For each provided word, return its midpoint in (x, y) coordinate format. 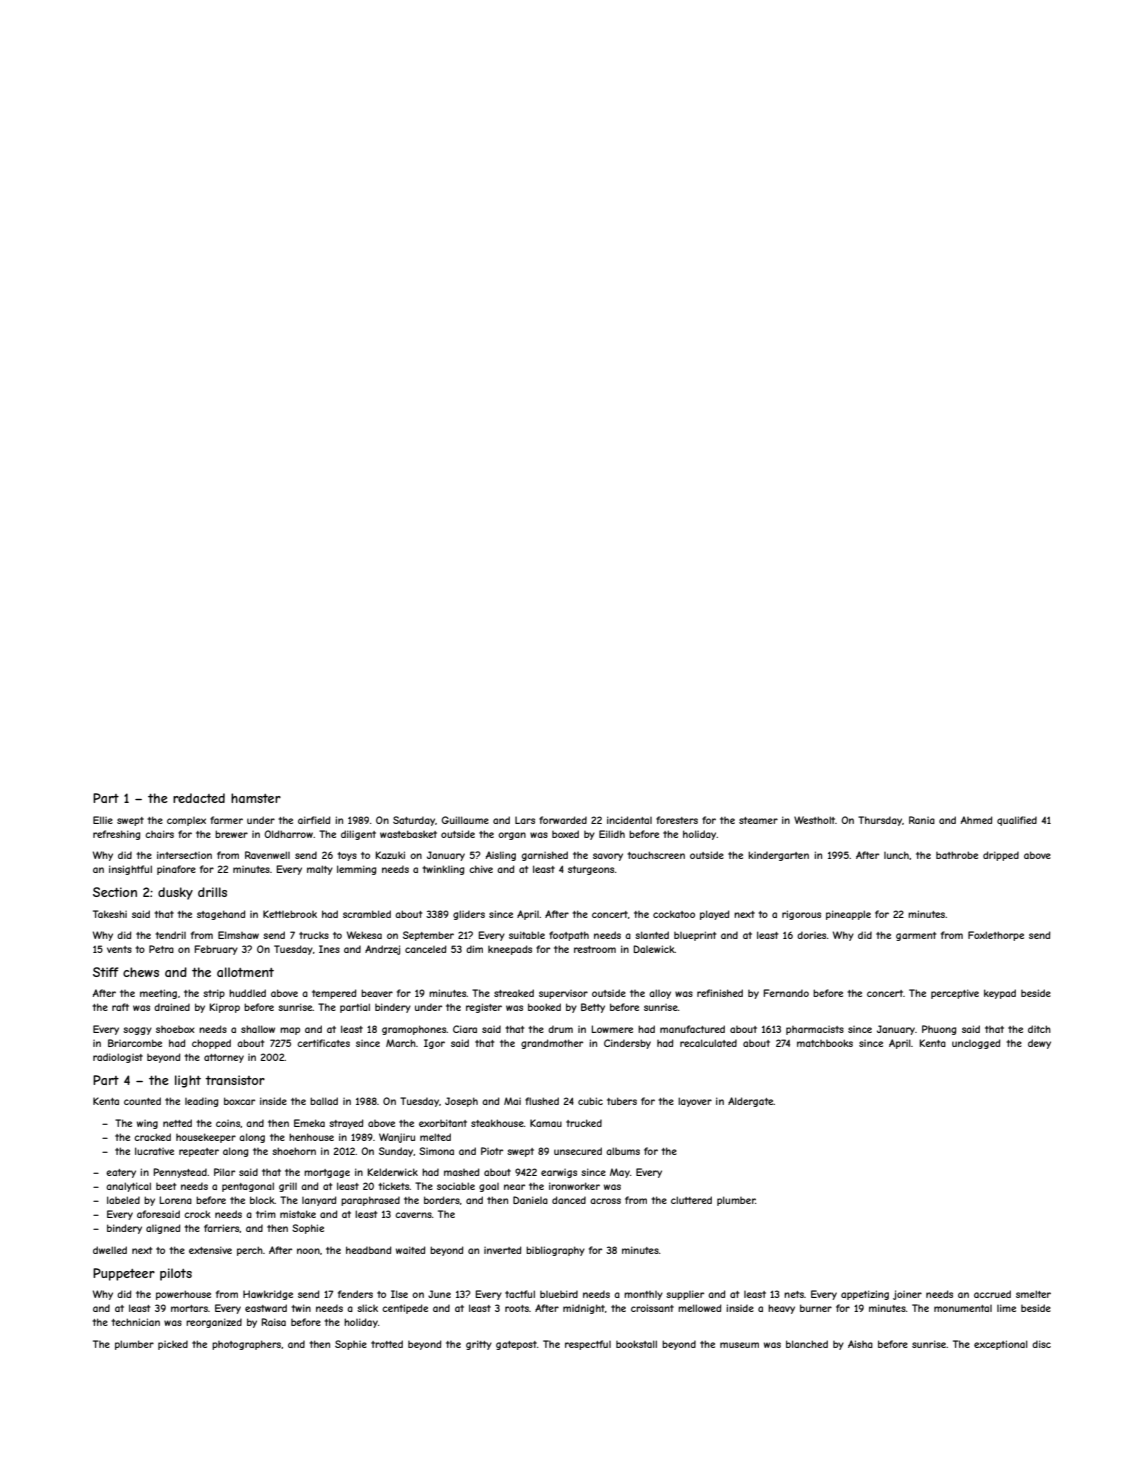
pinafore (176, 870)
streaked (514, 993)
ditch (1039, 1029)
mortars (189, 1308)
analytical (128, 1187)
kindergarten (778, 856)
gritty (479, 1345)
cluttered (691, 1200)
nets (794, 1294)
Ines (329, 949)
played (714, 915)
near (514, 1187)
